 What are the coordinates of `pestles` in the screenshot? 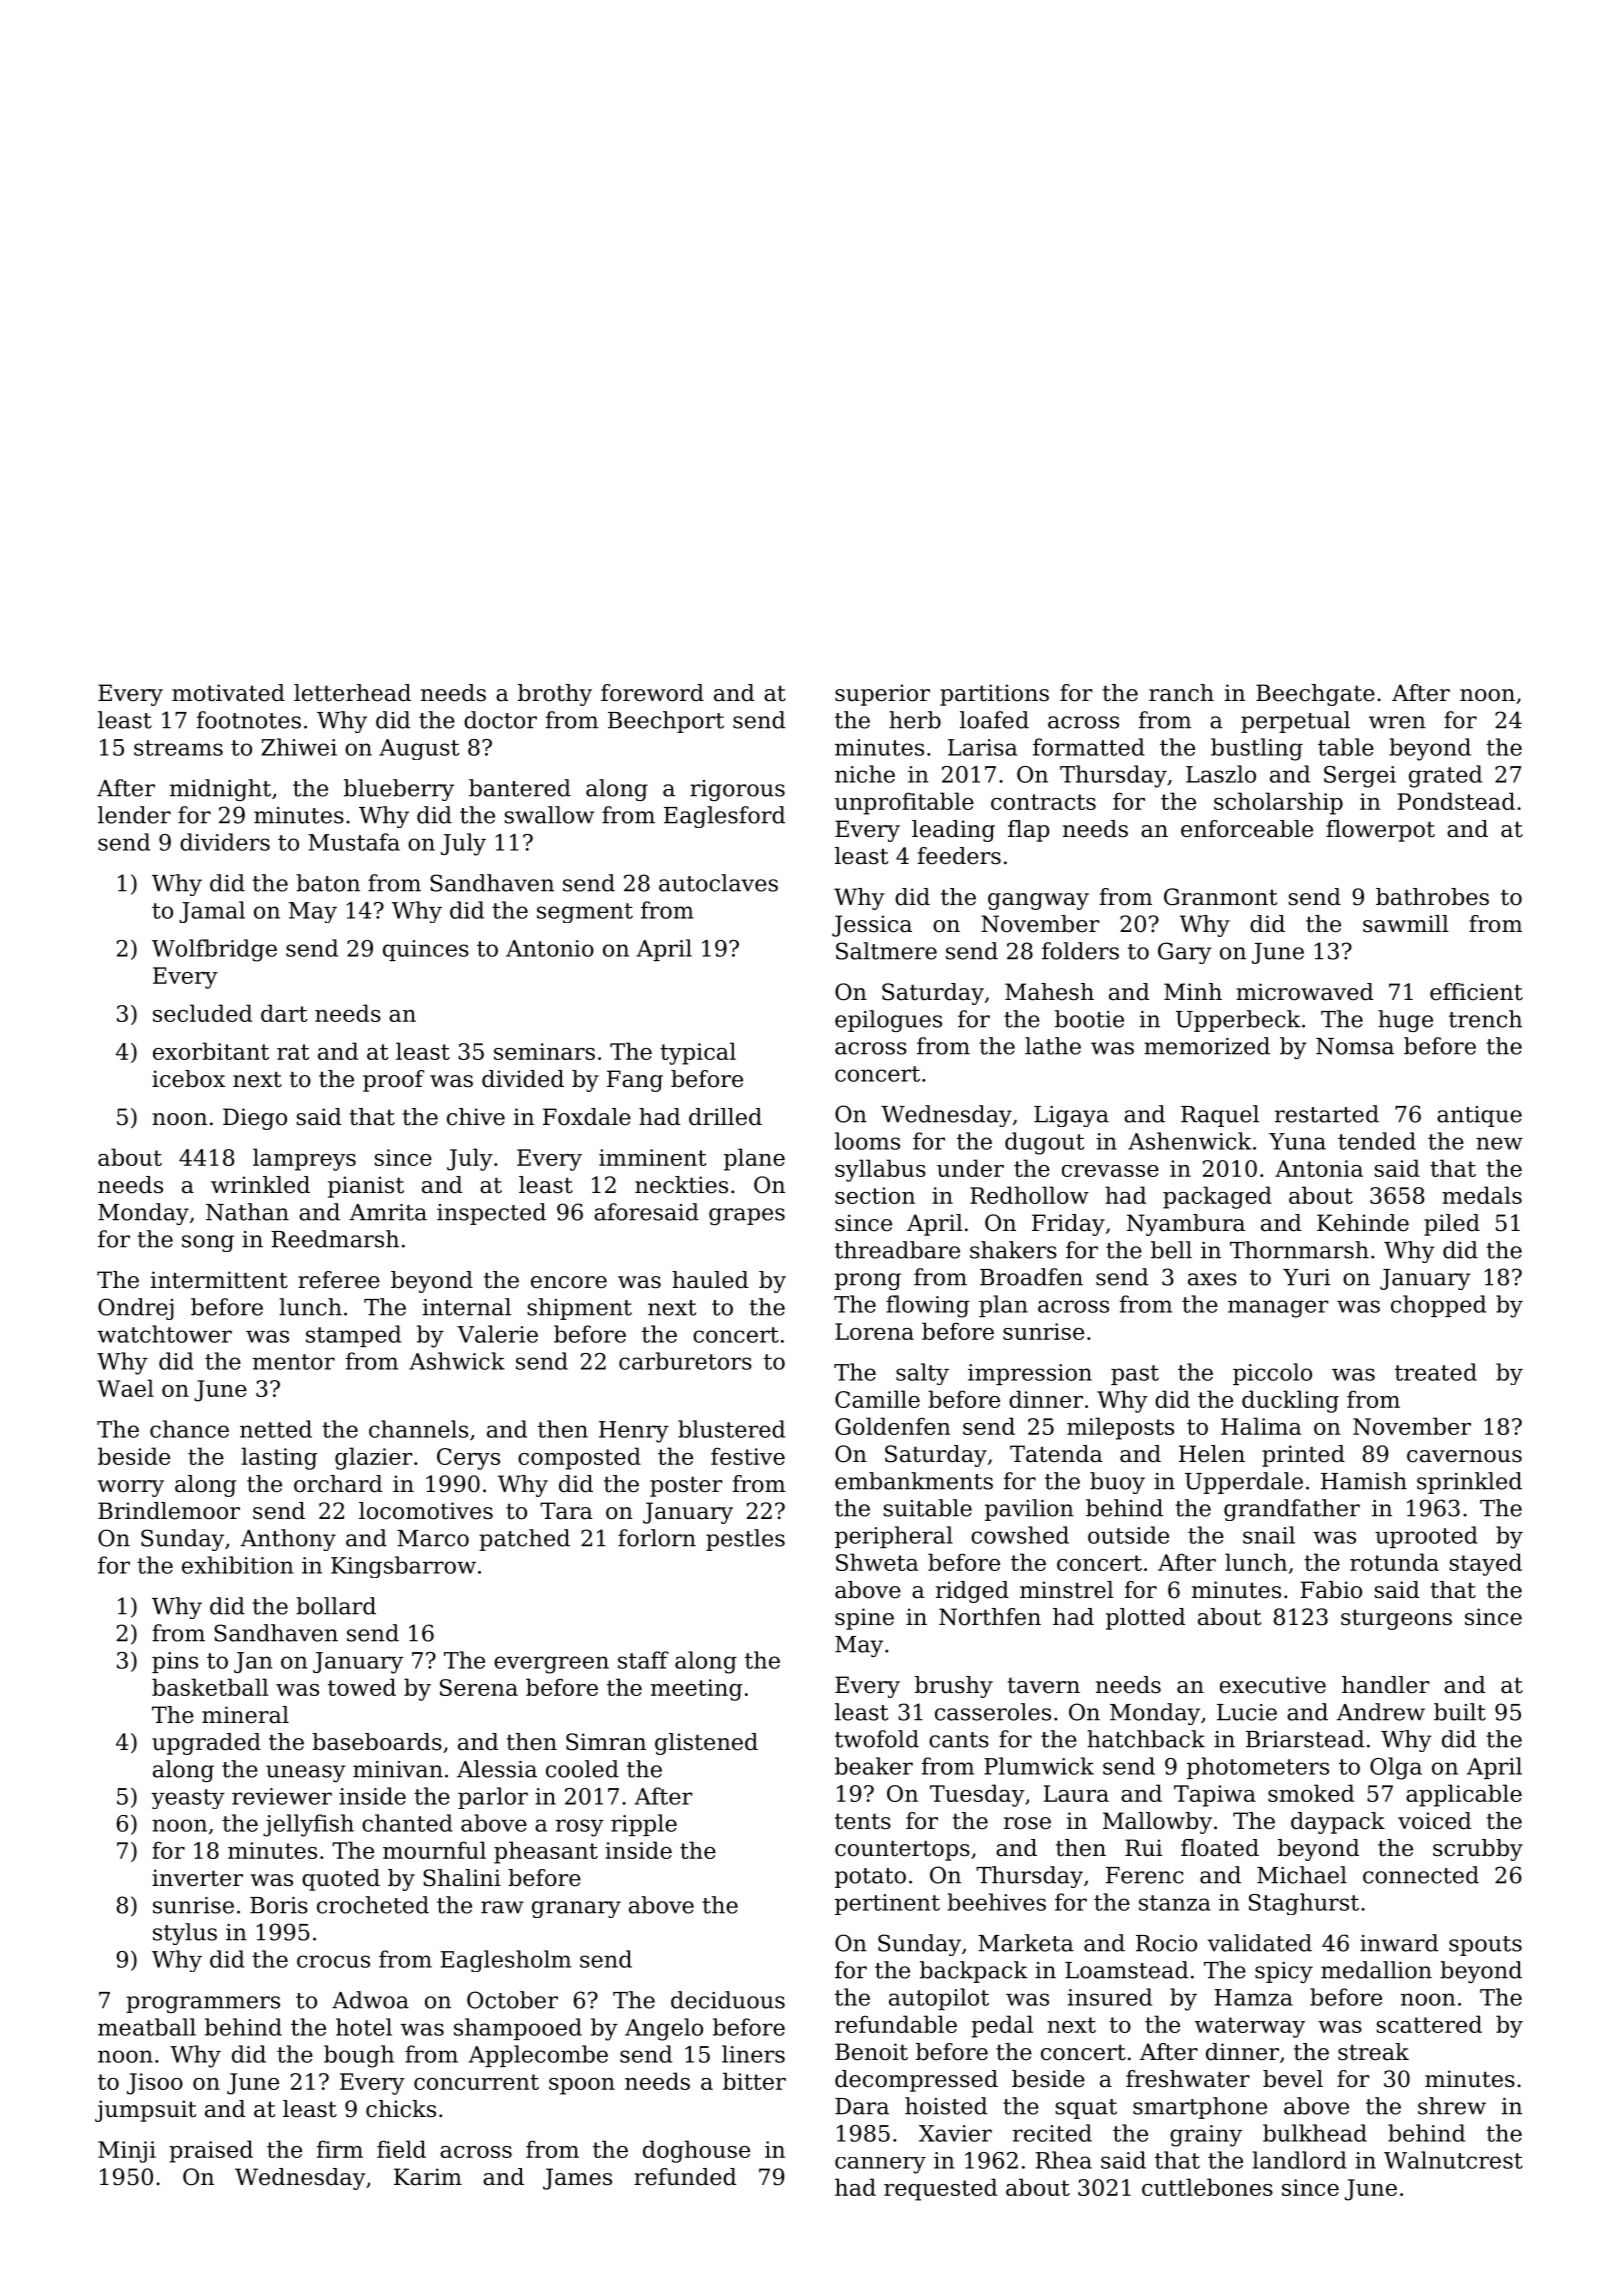 It's located at (745, 1540).
